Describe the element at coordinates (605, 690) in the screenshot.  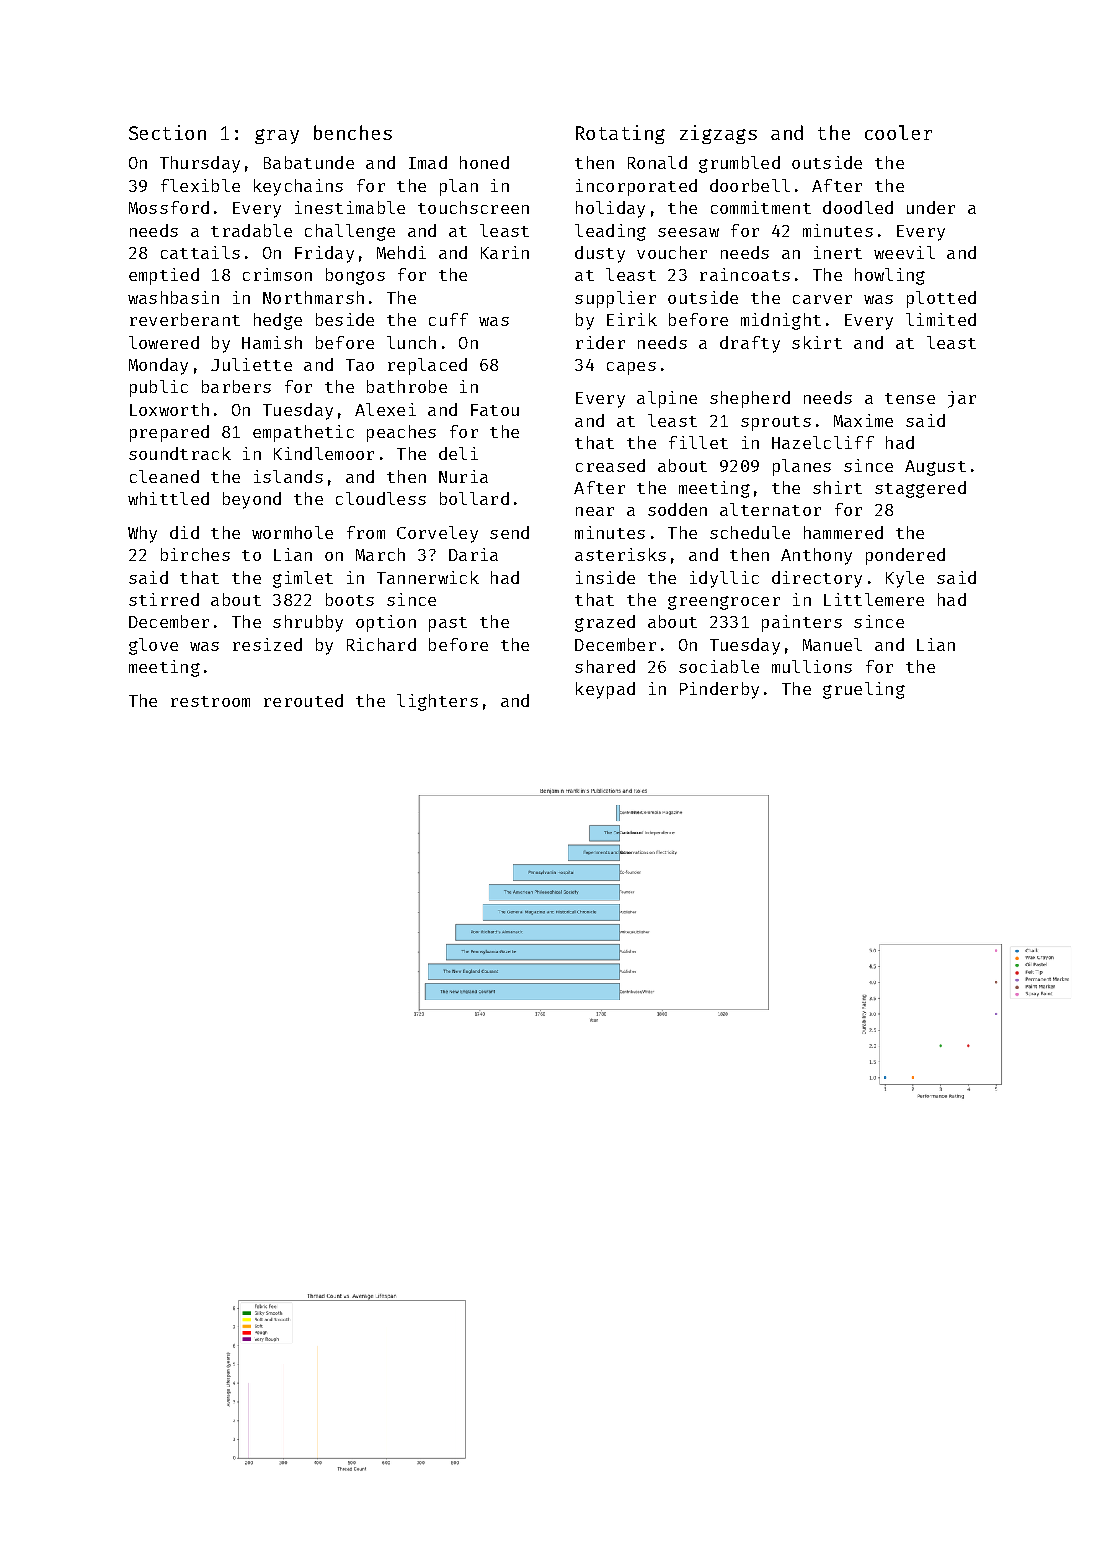
I see `keypad` at that location.
